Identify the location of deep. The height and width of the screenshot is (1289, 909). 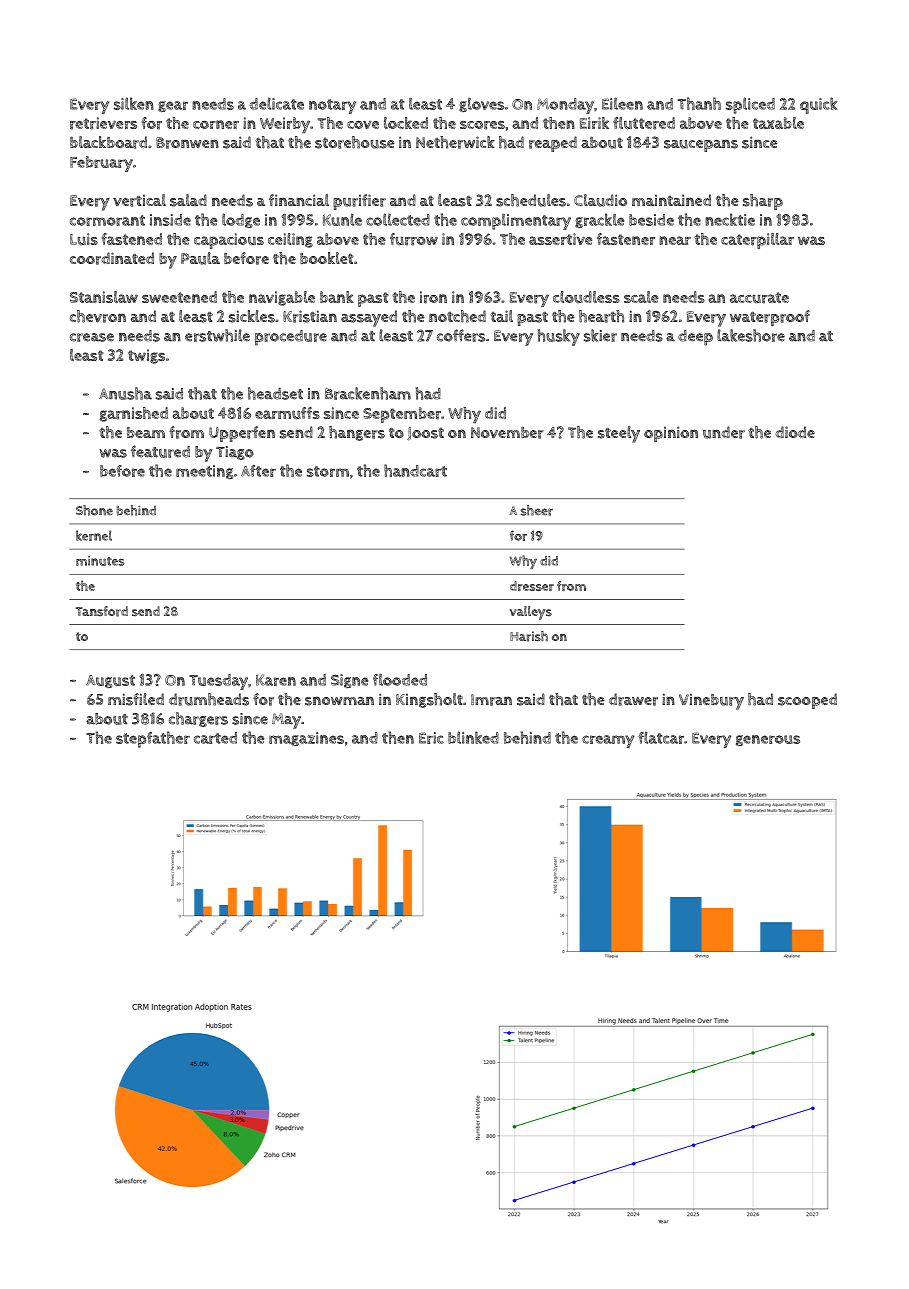
(695, 338).
